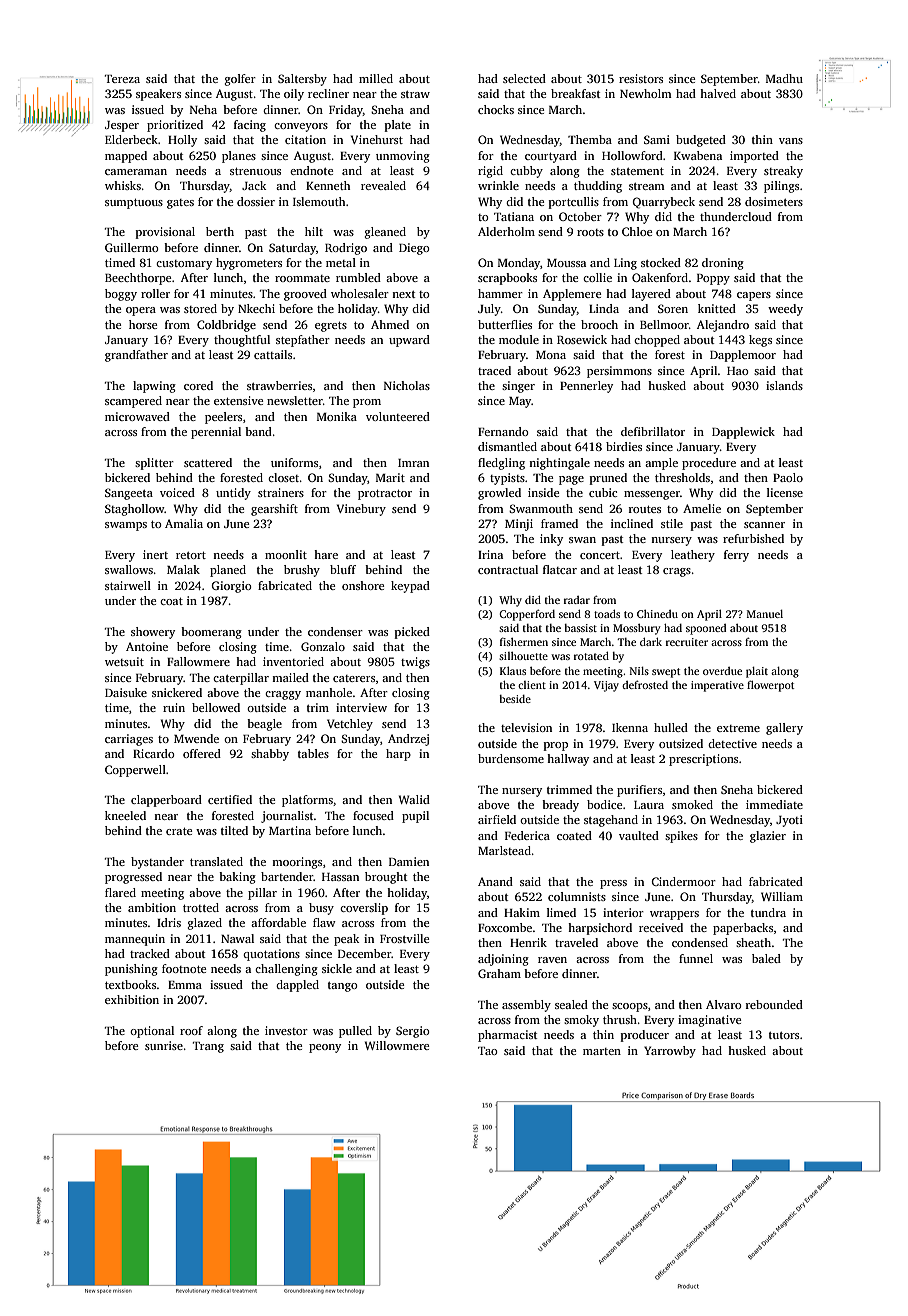 This page has width=908, height=1316. Describe the element at coordinates (703, 760) in the page. I see `prescriptions` at that location.
